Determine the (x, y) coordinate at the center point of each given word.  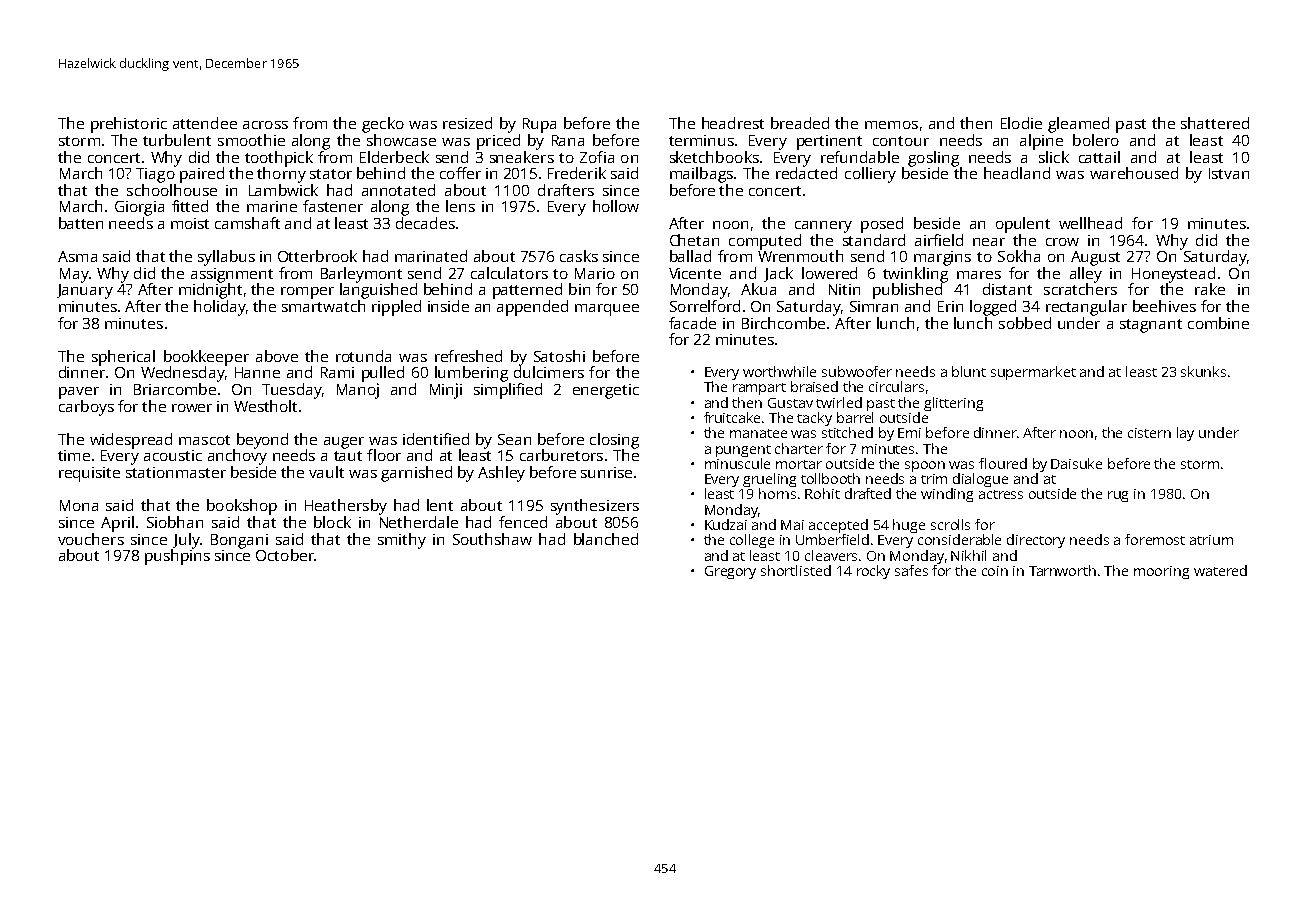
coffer (460, 173)
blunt (969, 371)
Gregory (730, 572)
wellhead (1090, 223)
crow (1062, 242)
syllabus (226, 258)
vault (326, 472)
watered (1220, 570)
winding (947, 495)
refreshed (468, 356)
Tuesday (291, 391)
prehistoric (129, 125)
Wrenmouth (800, 256)
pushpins (177, 557)
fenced (523, 522)
